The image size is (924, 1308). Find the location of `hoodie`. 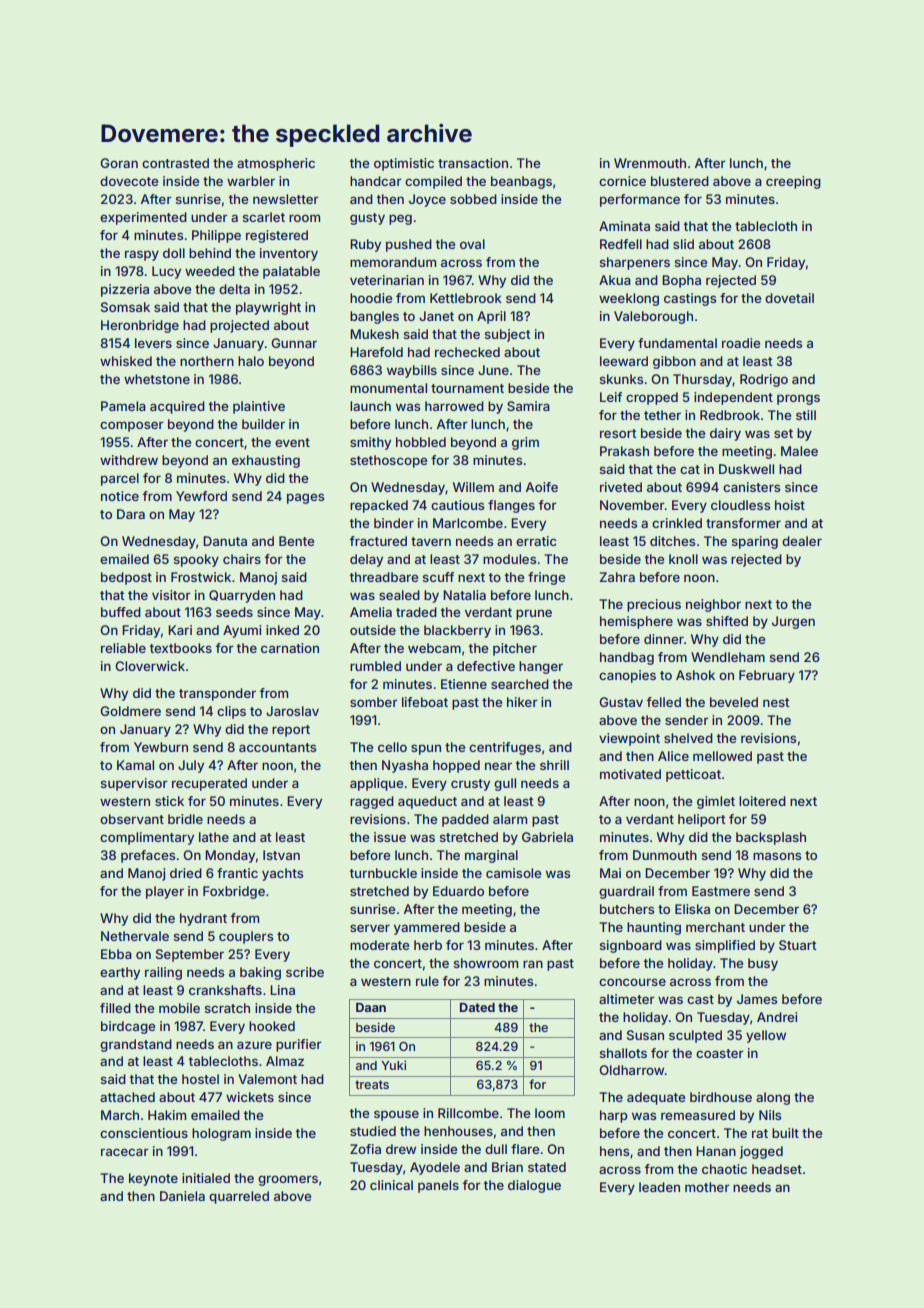

hoodie is located at coordinates (371, 298).
